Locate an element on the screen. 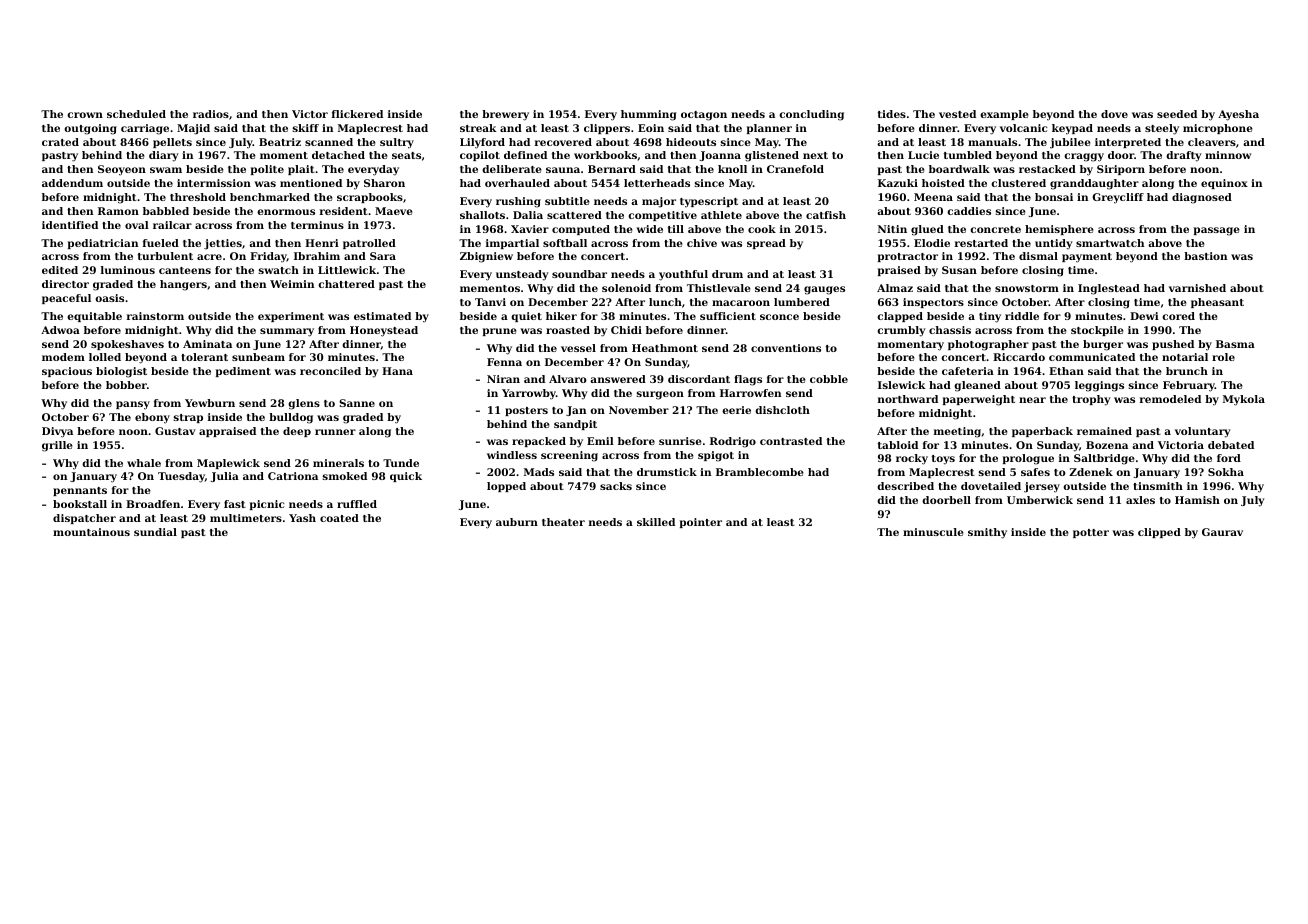 This screenshot has height=924, width=1308. volcanic is located at coordinates (1023, 128).
